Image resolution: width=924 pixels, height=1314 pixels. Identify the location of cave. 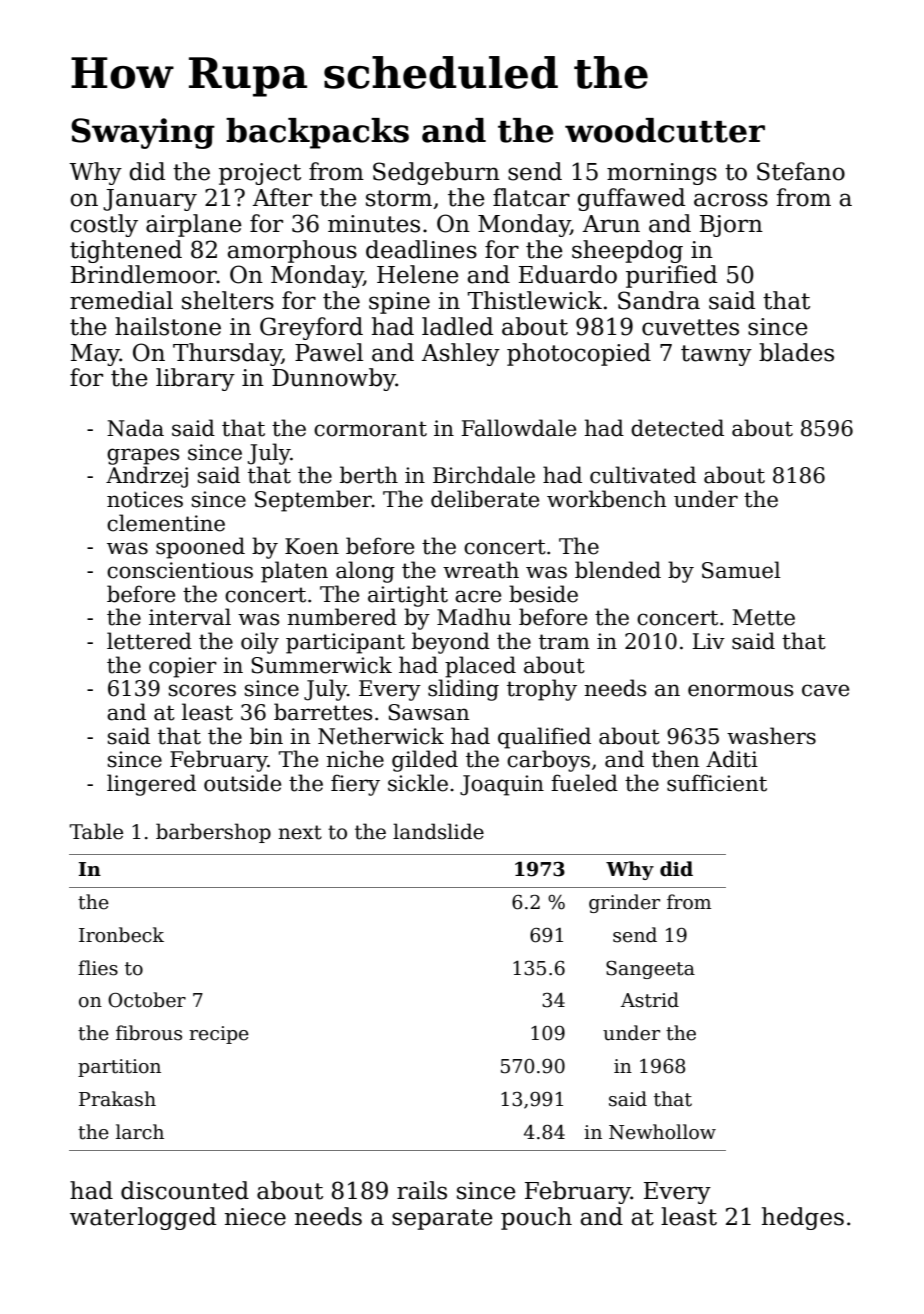
(825, 690).
